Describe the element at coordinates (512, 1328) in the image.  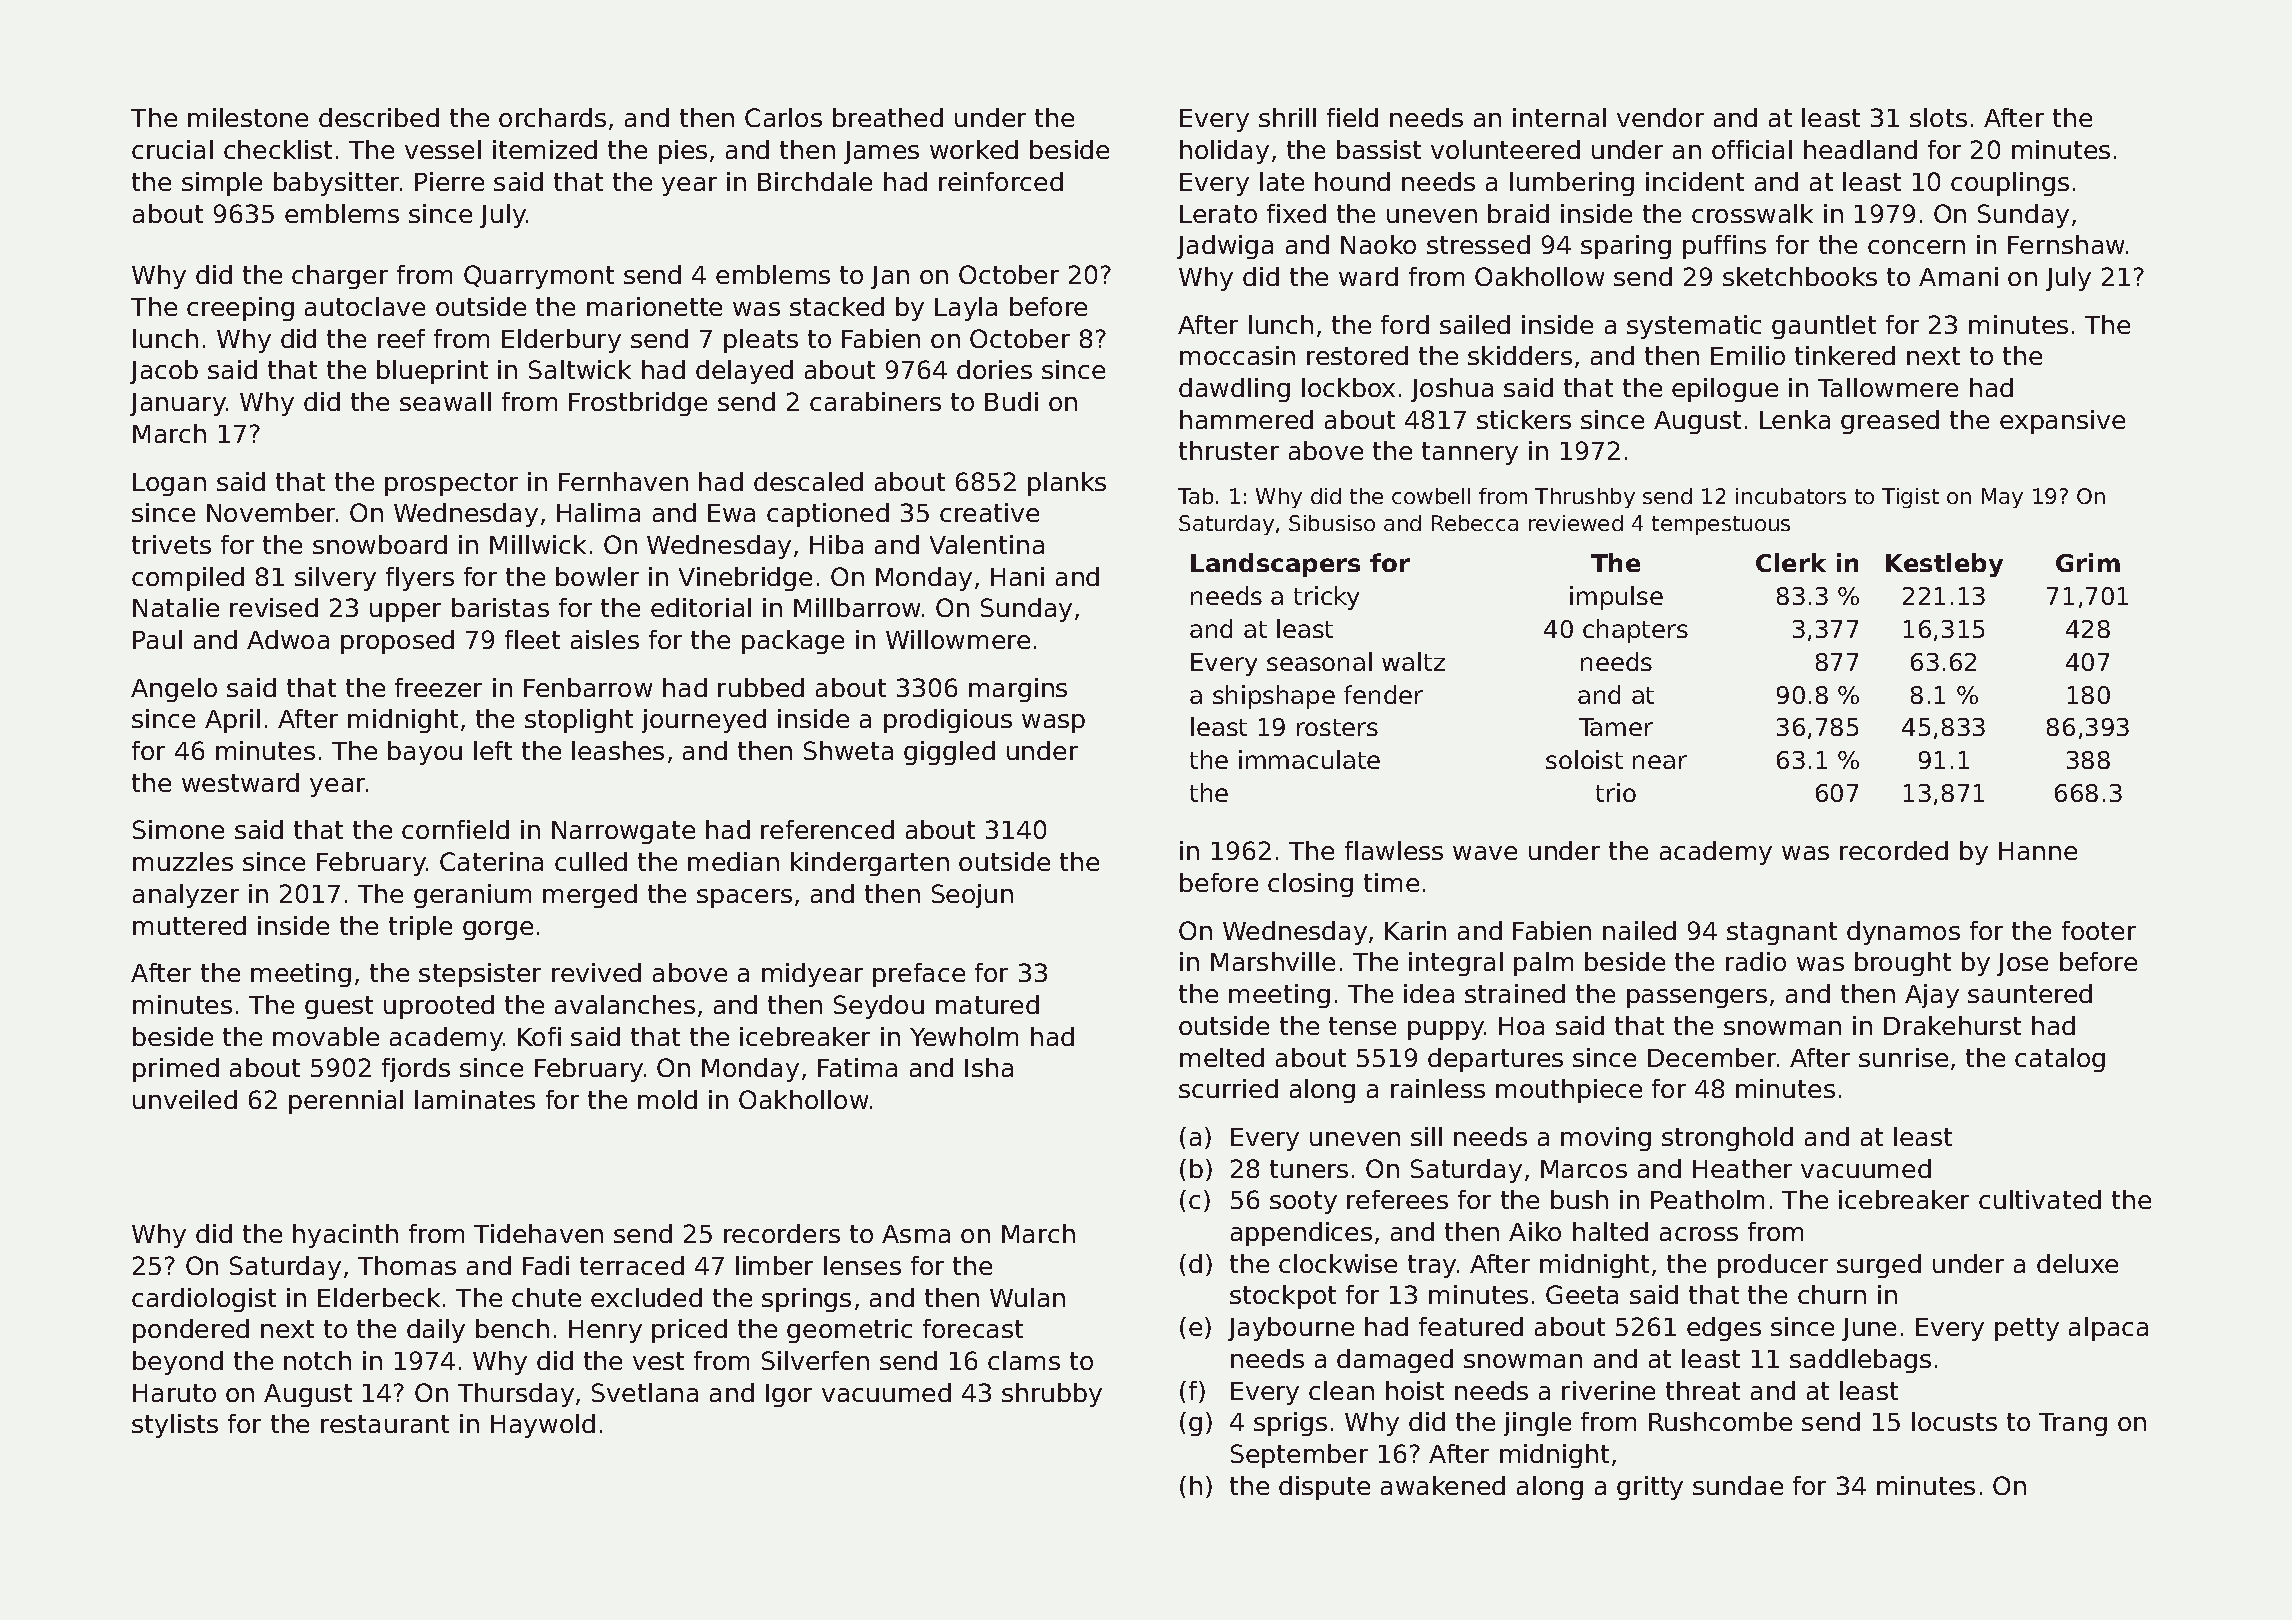
I see `bench` at that location.
